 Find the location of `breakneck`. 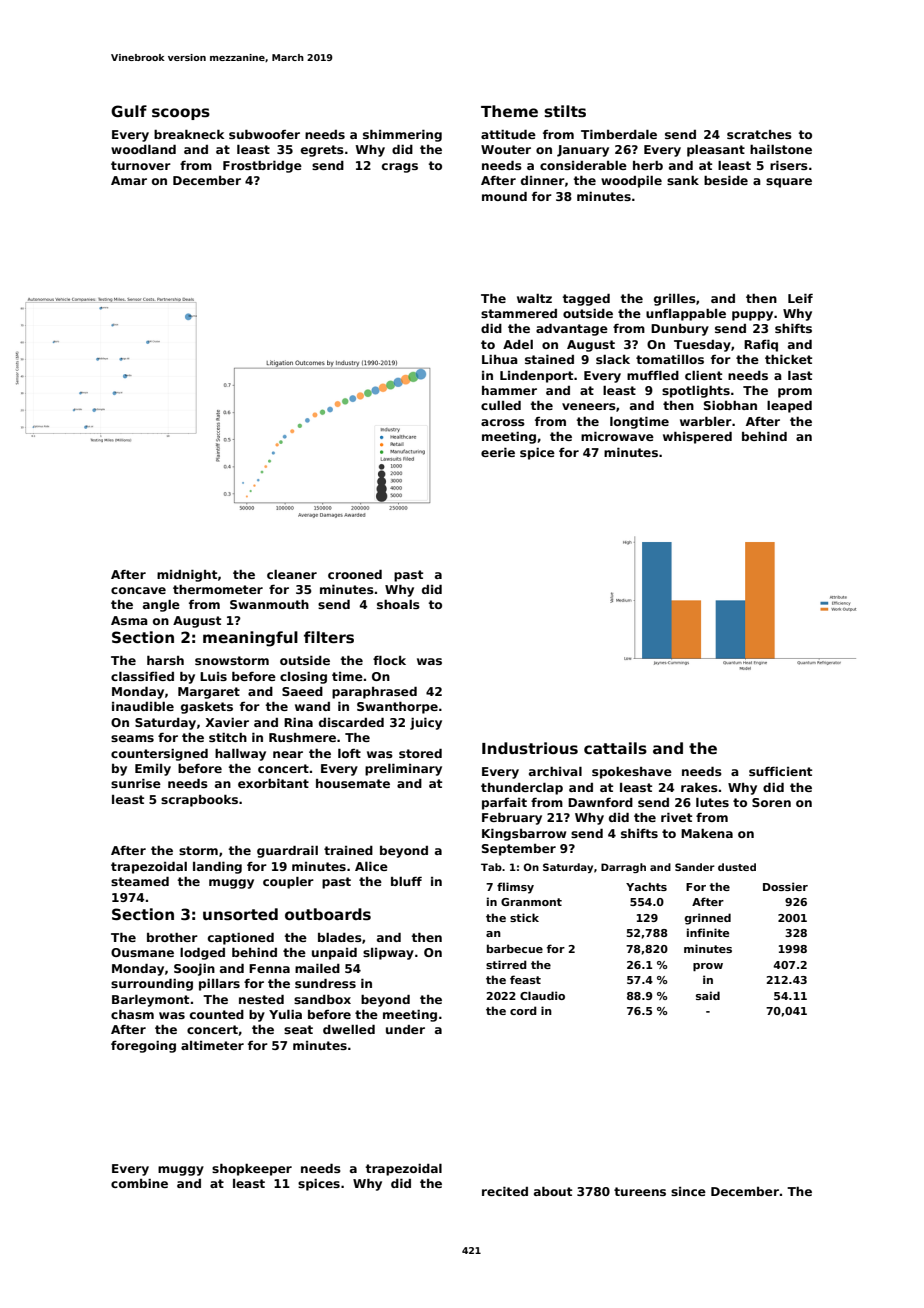

breakneck is located at coordinates (189, 134).
